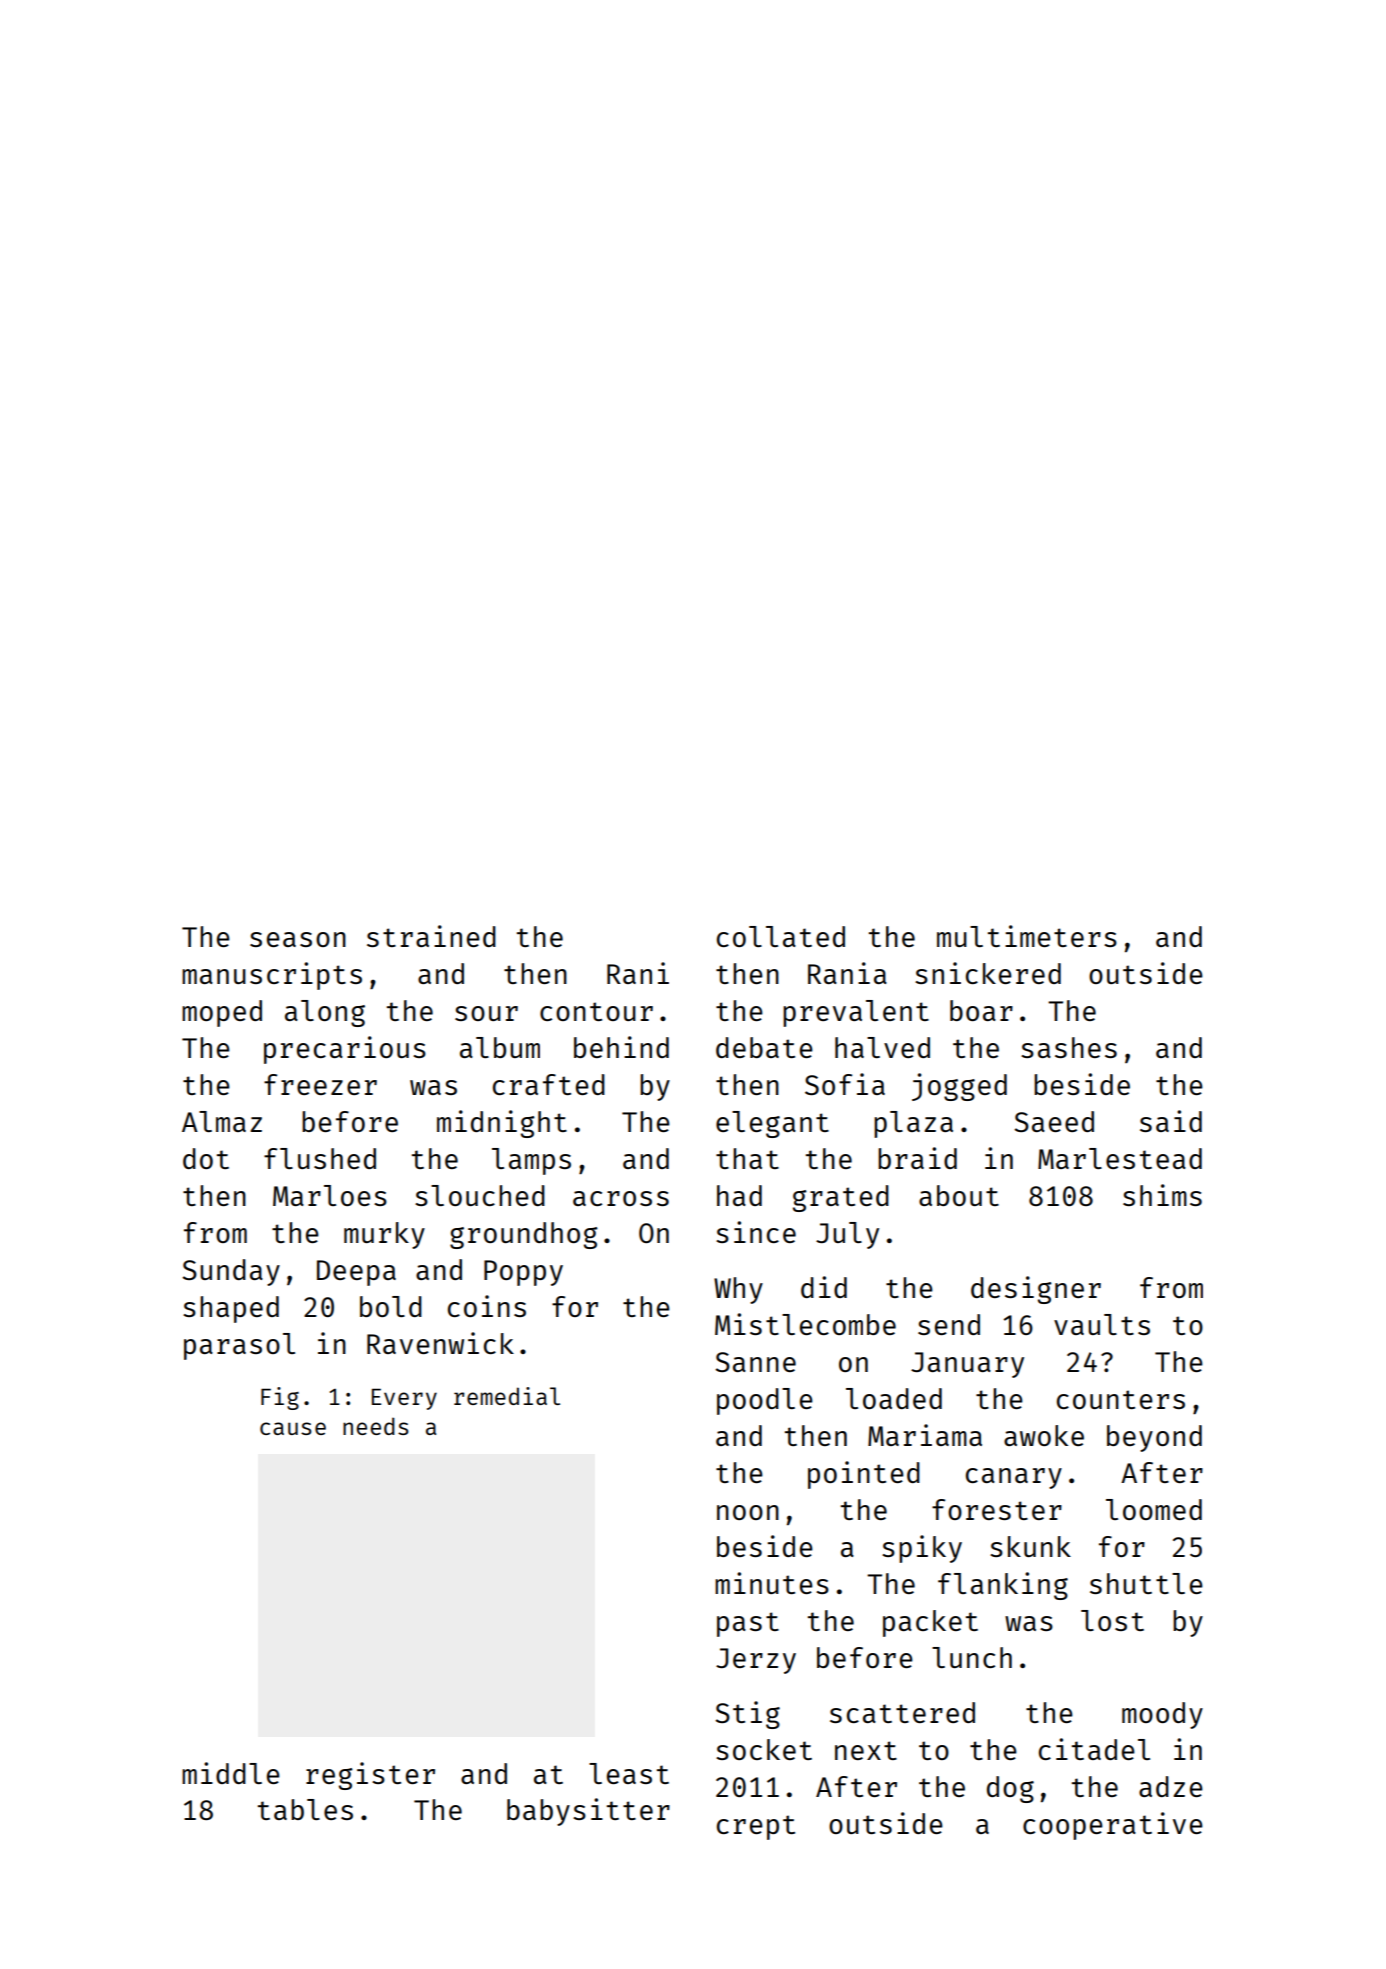  I want to click on register, so click(370, 1776).
